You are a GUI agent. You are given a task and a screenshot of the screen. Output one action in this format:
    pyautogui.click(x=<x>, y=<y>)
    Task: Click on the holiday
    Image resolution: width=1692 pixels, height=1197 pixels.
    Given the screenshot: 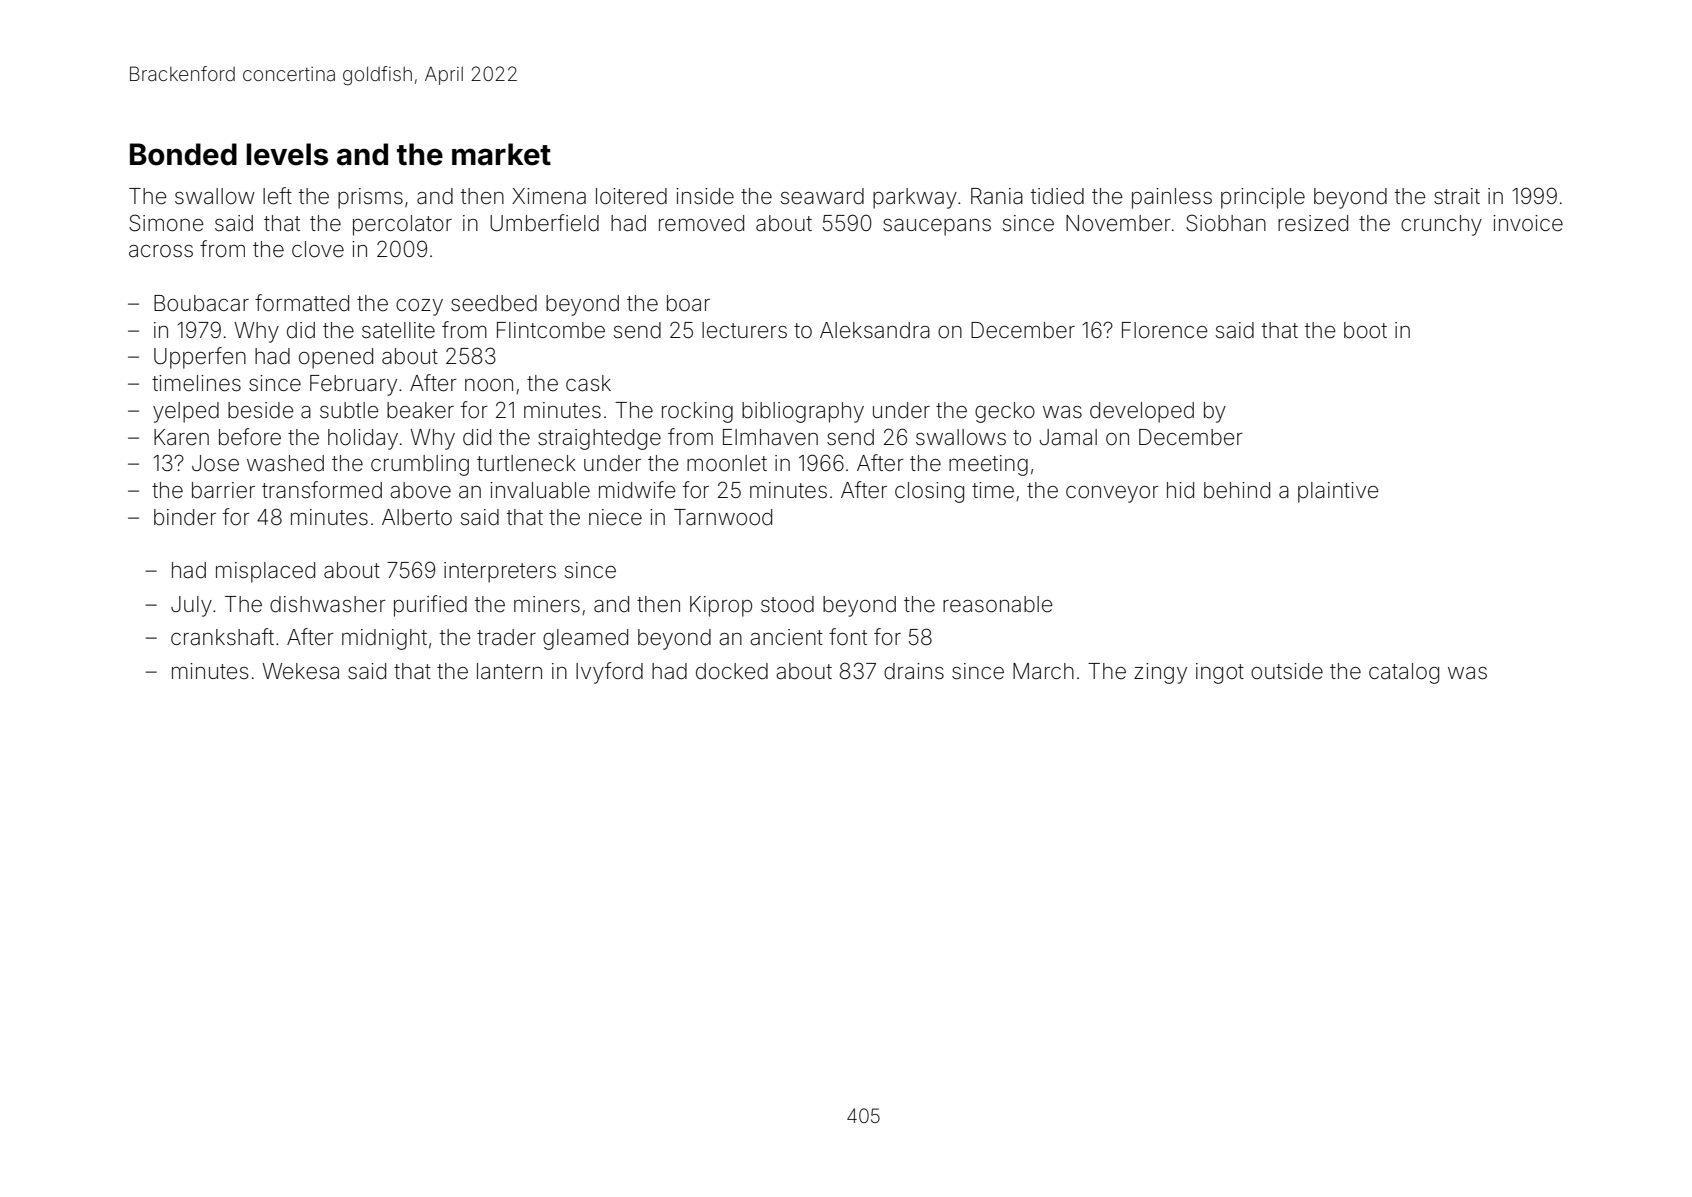 What is the action you would take?
    pyautogui.click(x=363, y=439)
